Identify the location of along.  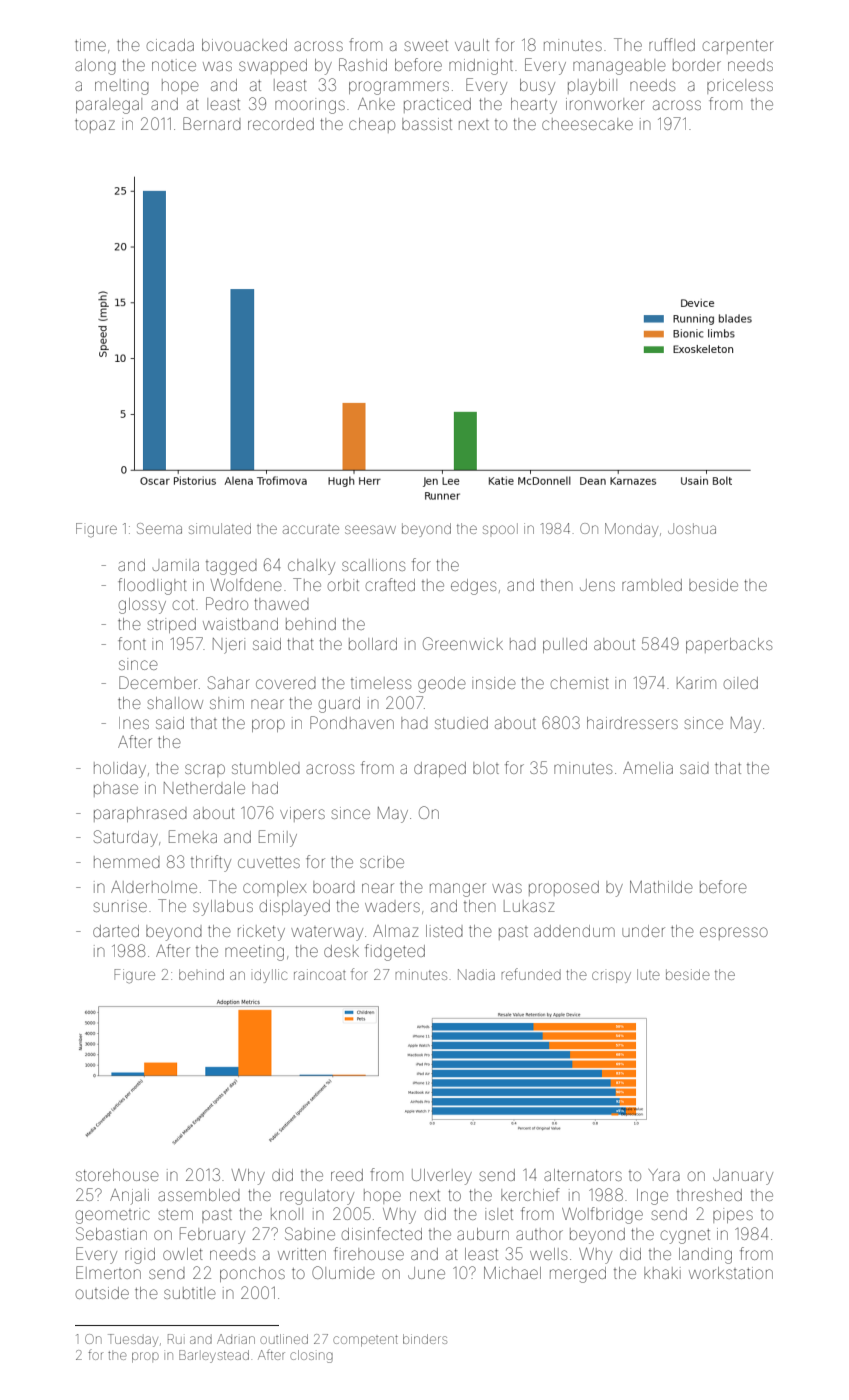
(95, 67).
